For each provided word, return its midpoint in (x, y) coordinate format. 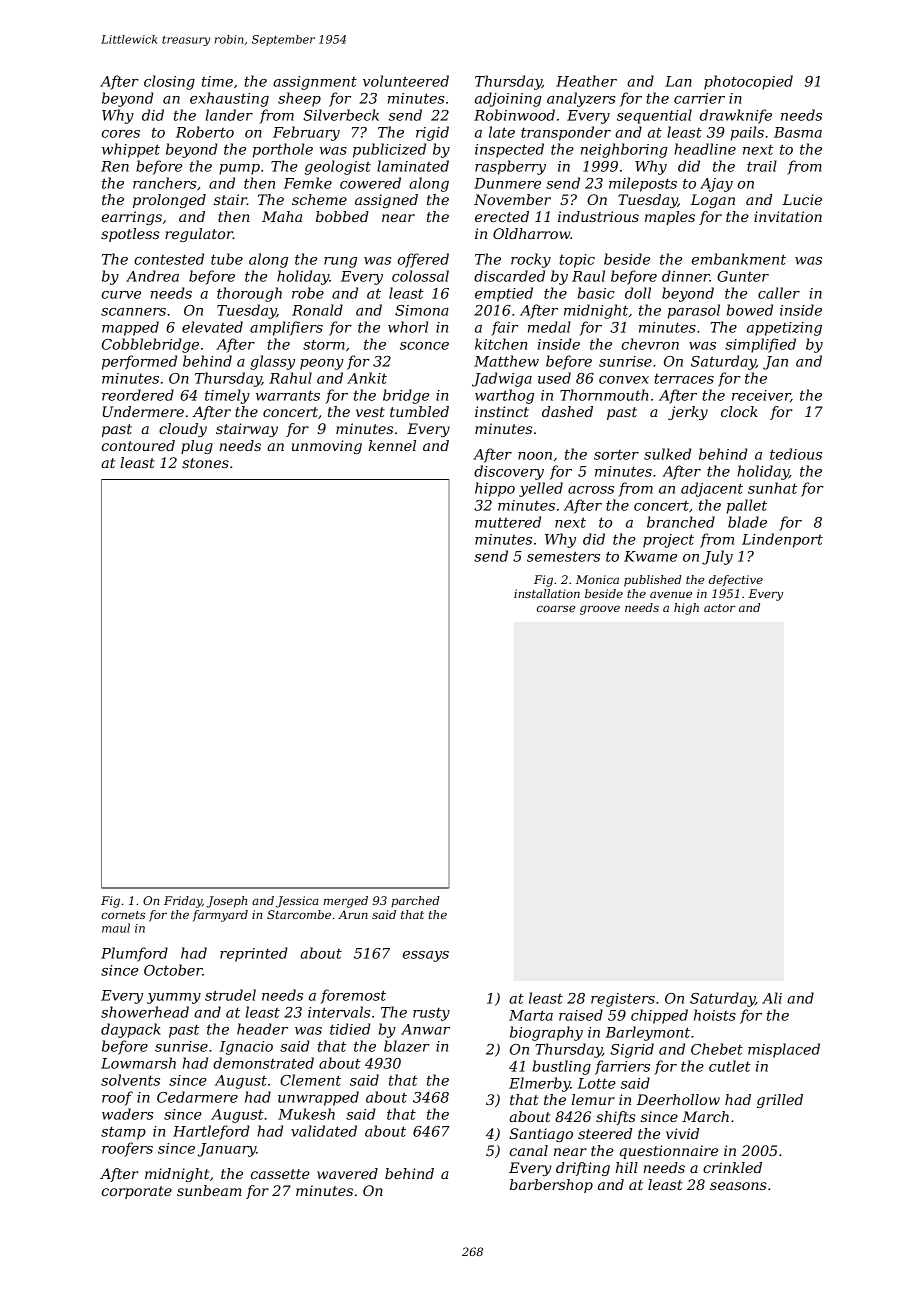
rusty (431, 1014)
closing (169, 82)
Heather (586, 81)
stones (205, 463)
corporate (137, 1192)
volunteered (406, 81)
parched (415, 902)
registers (623, 1000)
